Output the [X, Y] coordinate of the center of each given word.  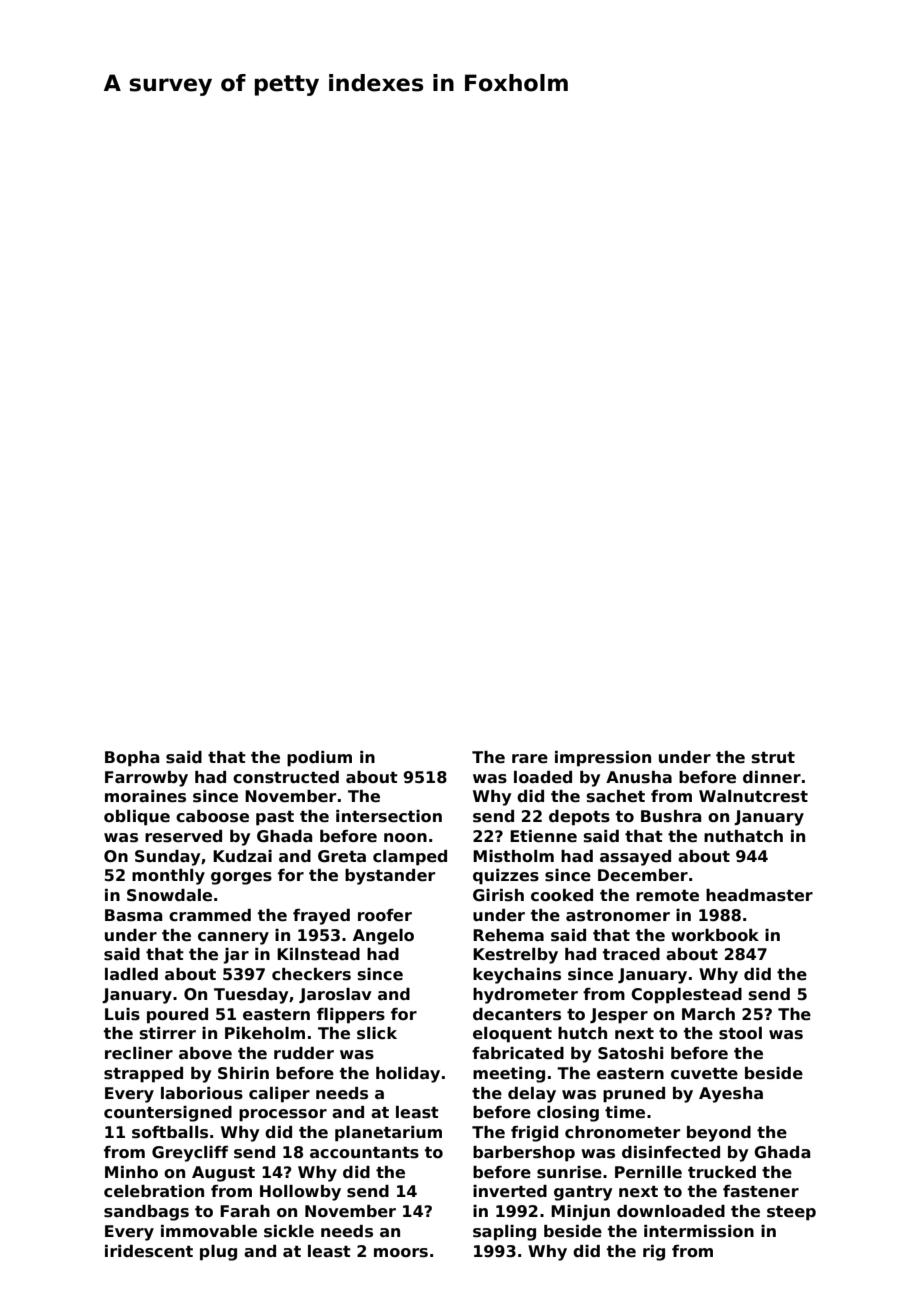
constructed [286, 777]
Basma [134, 915]
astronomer [618, 916]
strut [773, 758]
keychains [517, 976]
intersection [389, 816]
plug [218, 1253]
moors [401, 1253]
